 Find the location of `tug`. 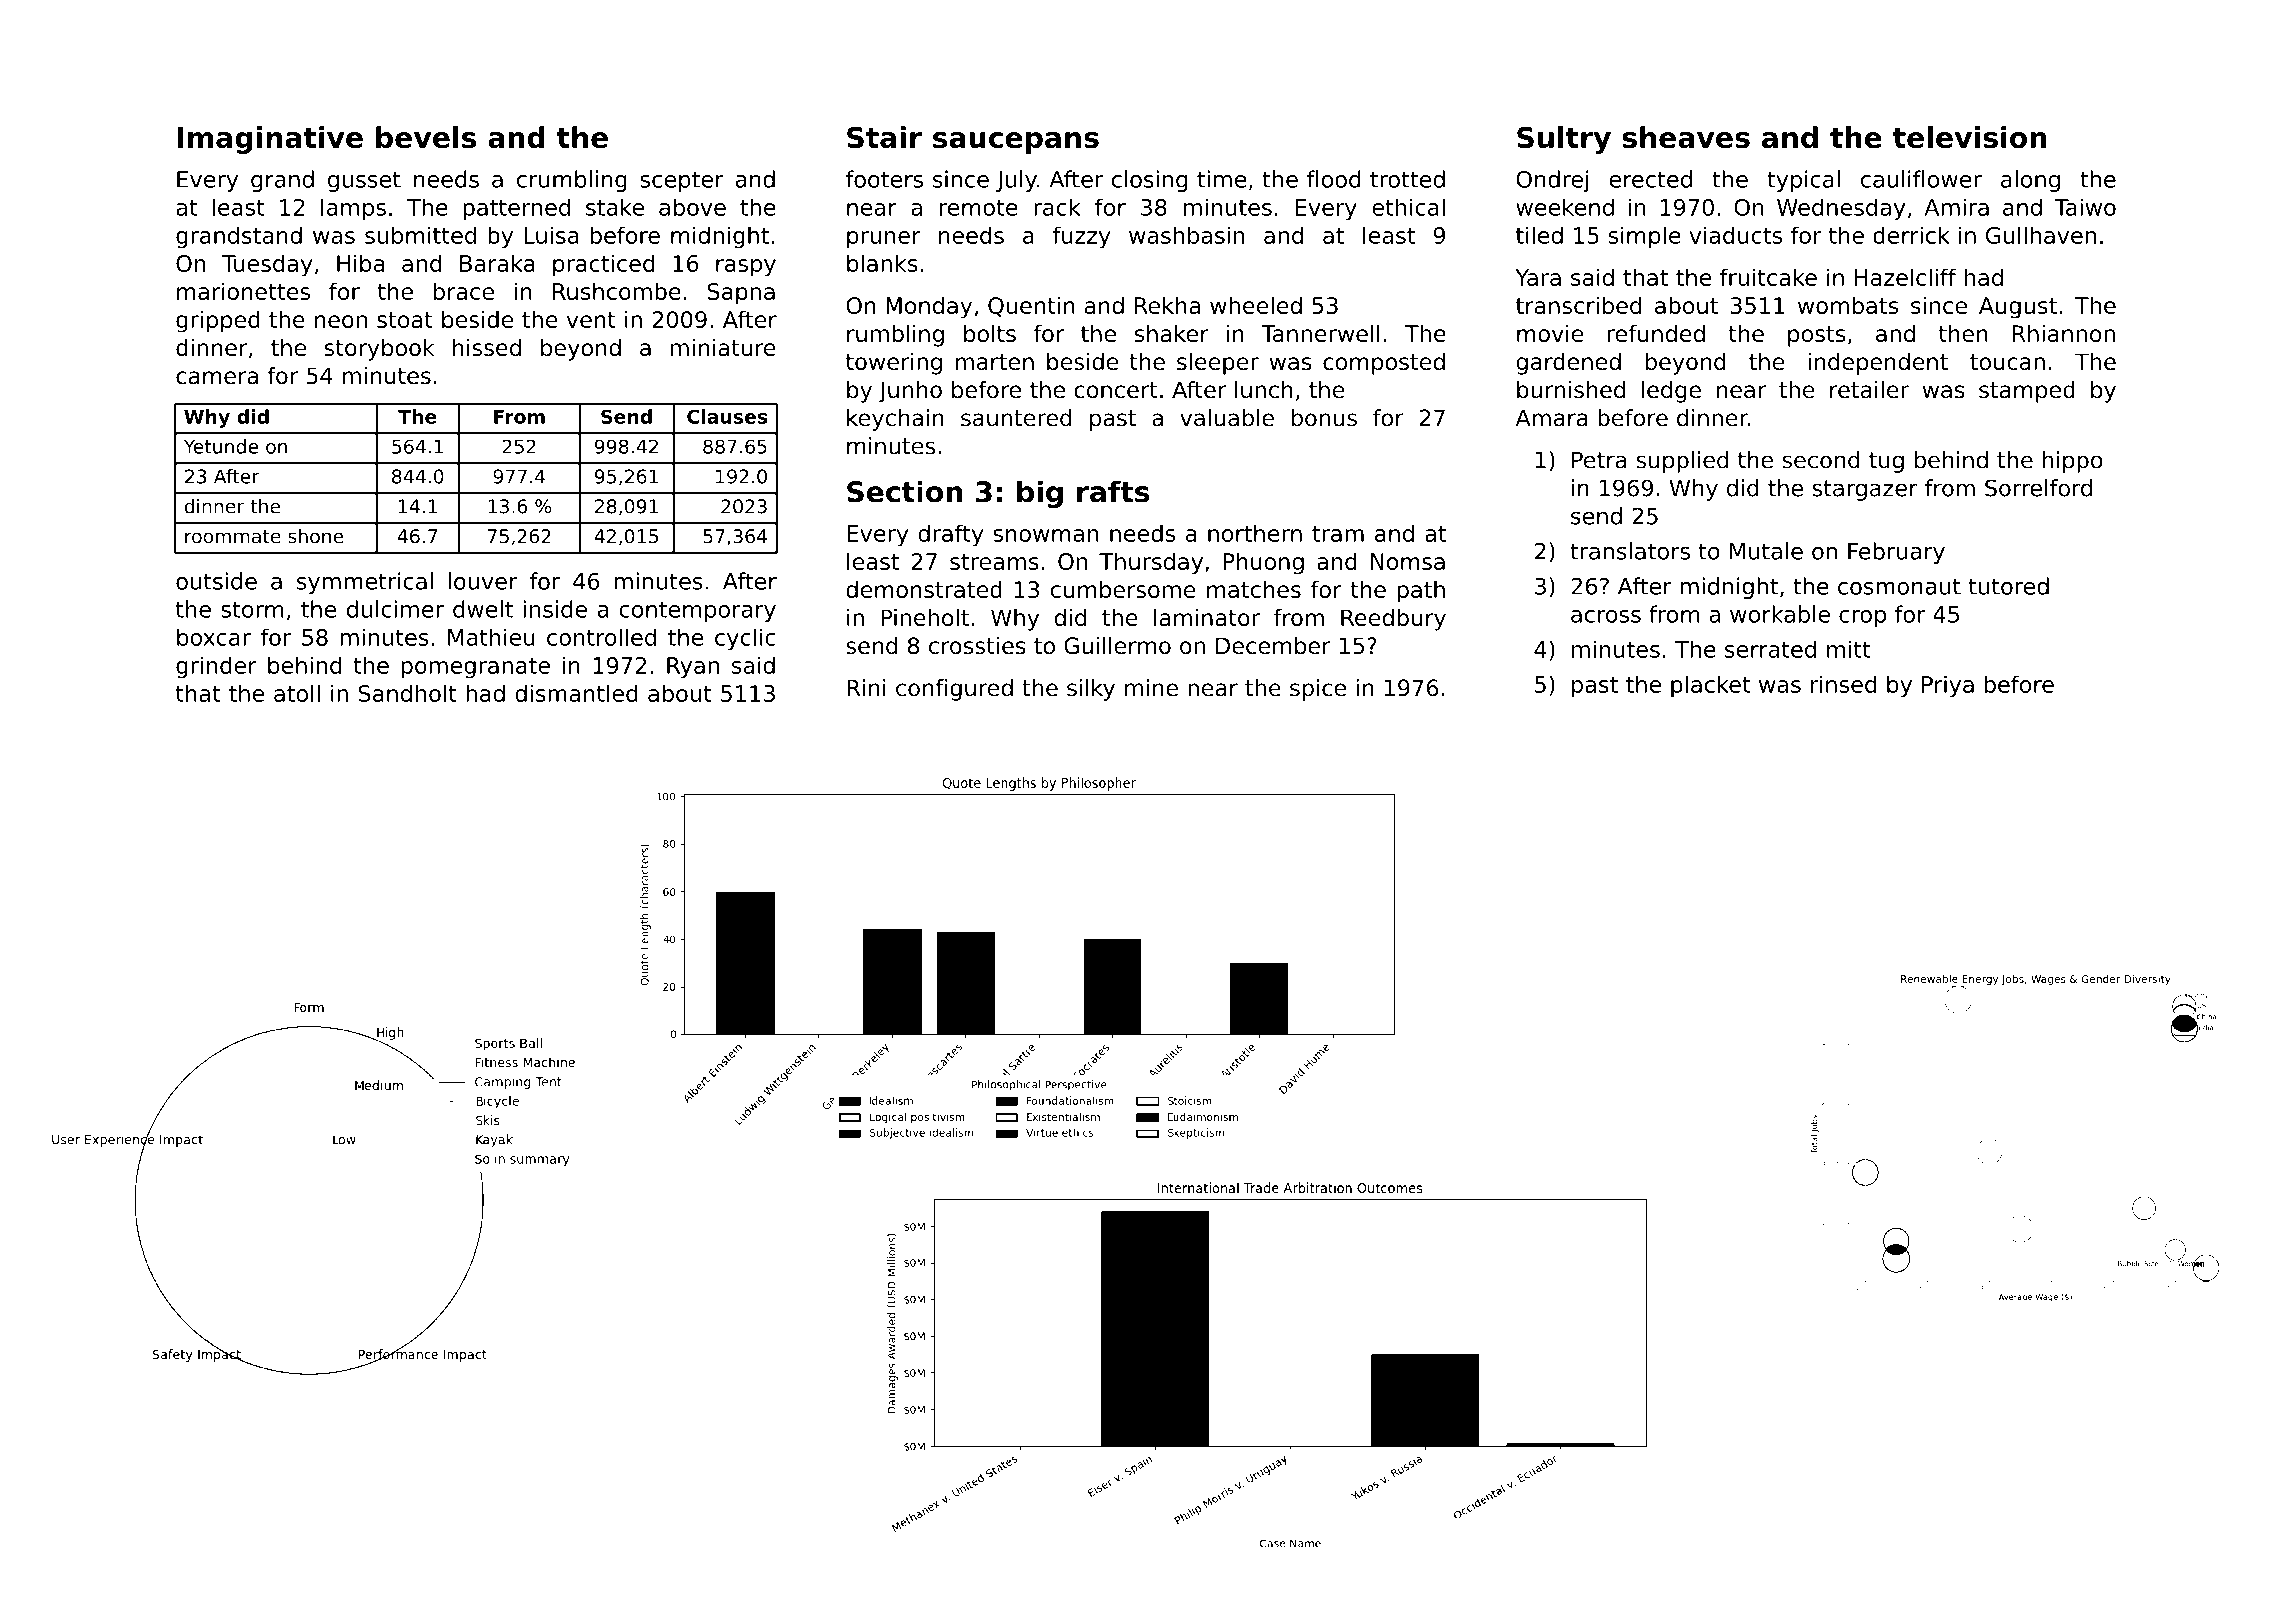

tug is located at coordinates (1886, 462).
